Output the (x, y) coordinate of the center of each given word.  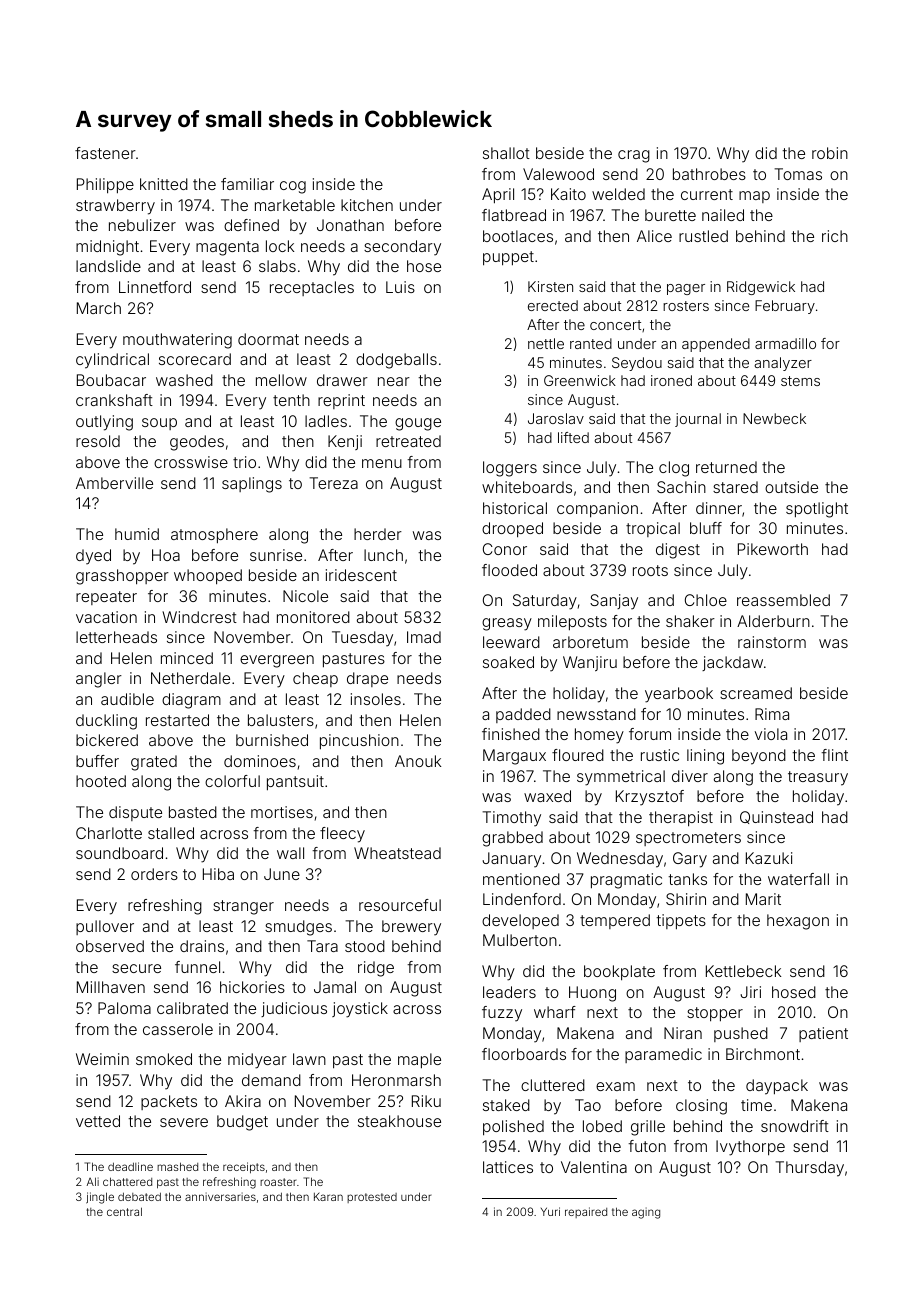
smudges (298, 928)
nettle (546, 343)
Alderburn (773, 621)
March (99, 308)
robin (830, 153)
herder (378, 534)
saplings (252, 485)
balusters (281, 720)
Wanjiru (590, 663)
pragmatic (626, 881)
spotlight (817, 510)
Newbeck (774, 418)
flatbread (514, 215)
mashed (177, 1166)
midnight (107, 248)
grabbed (512, 839)
